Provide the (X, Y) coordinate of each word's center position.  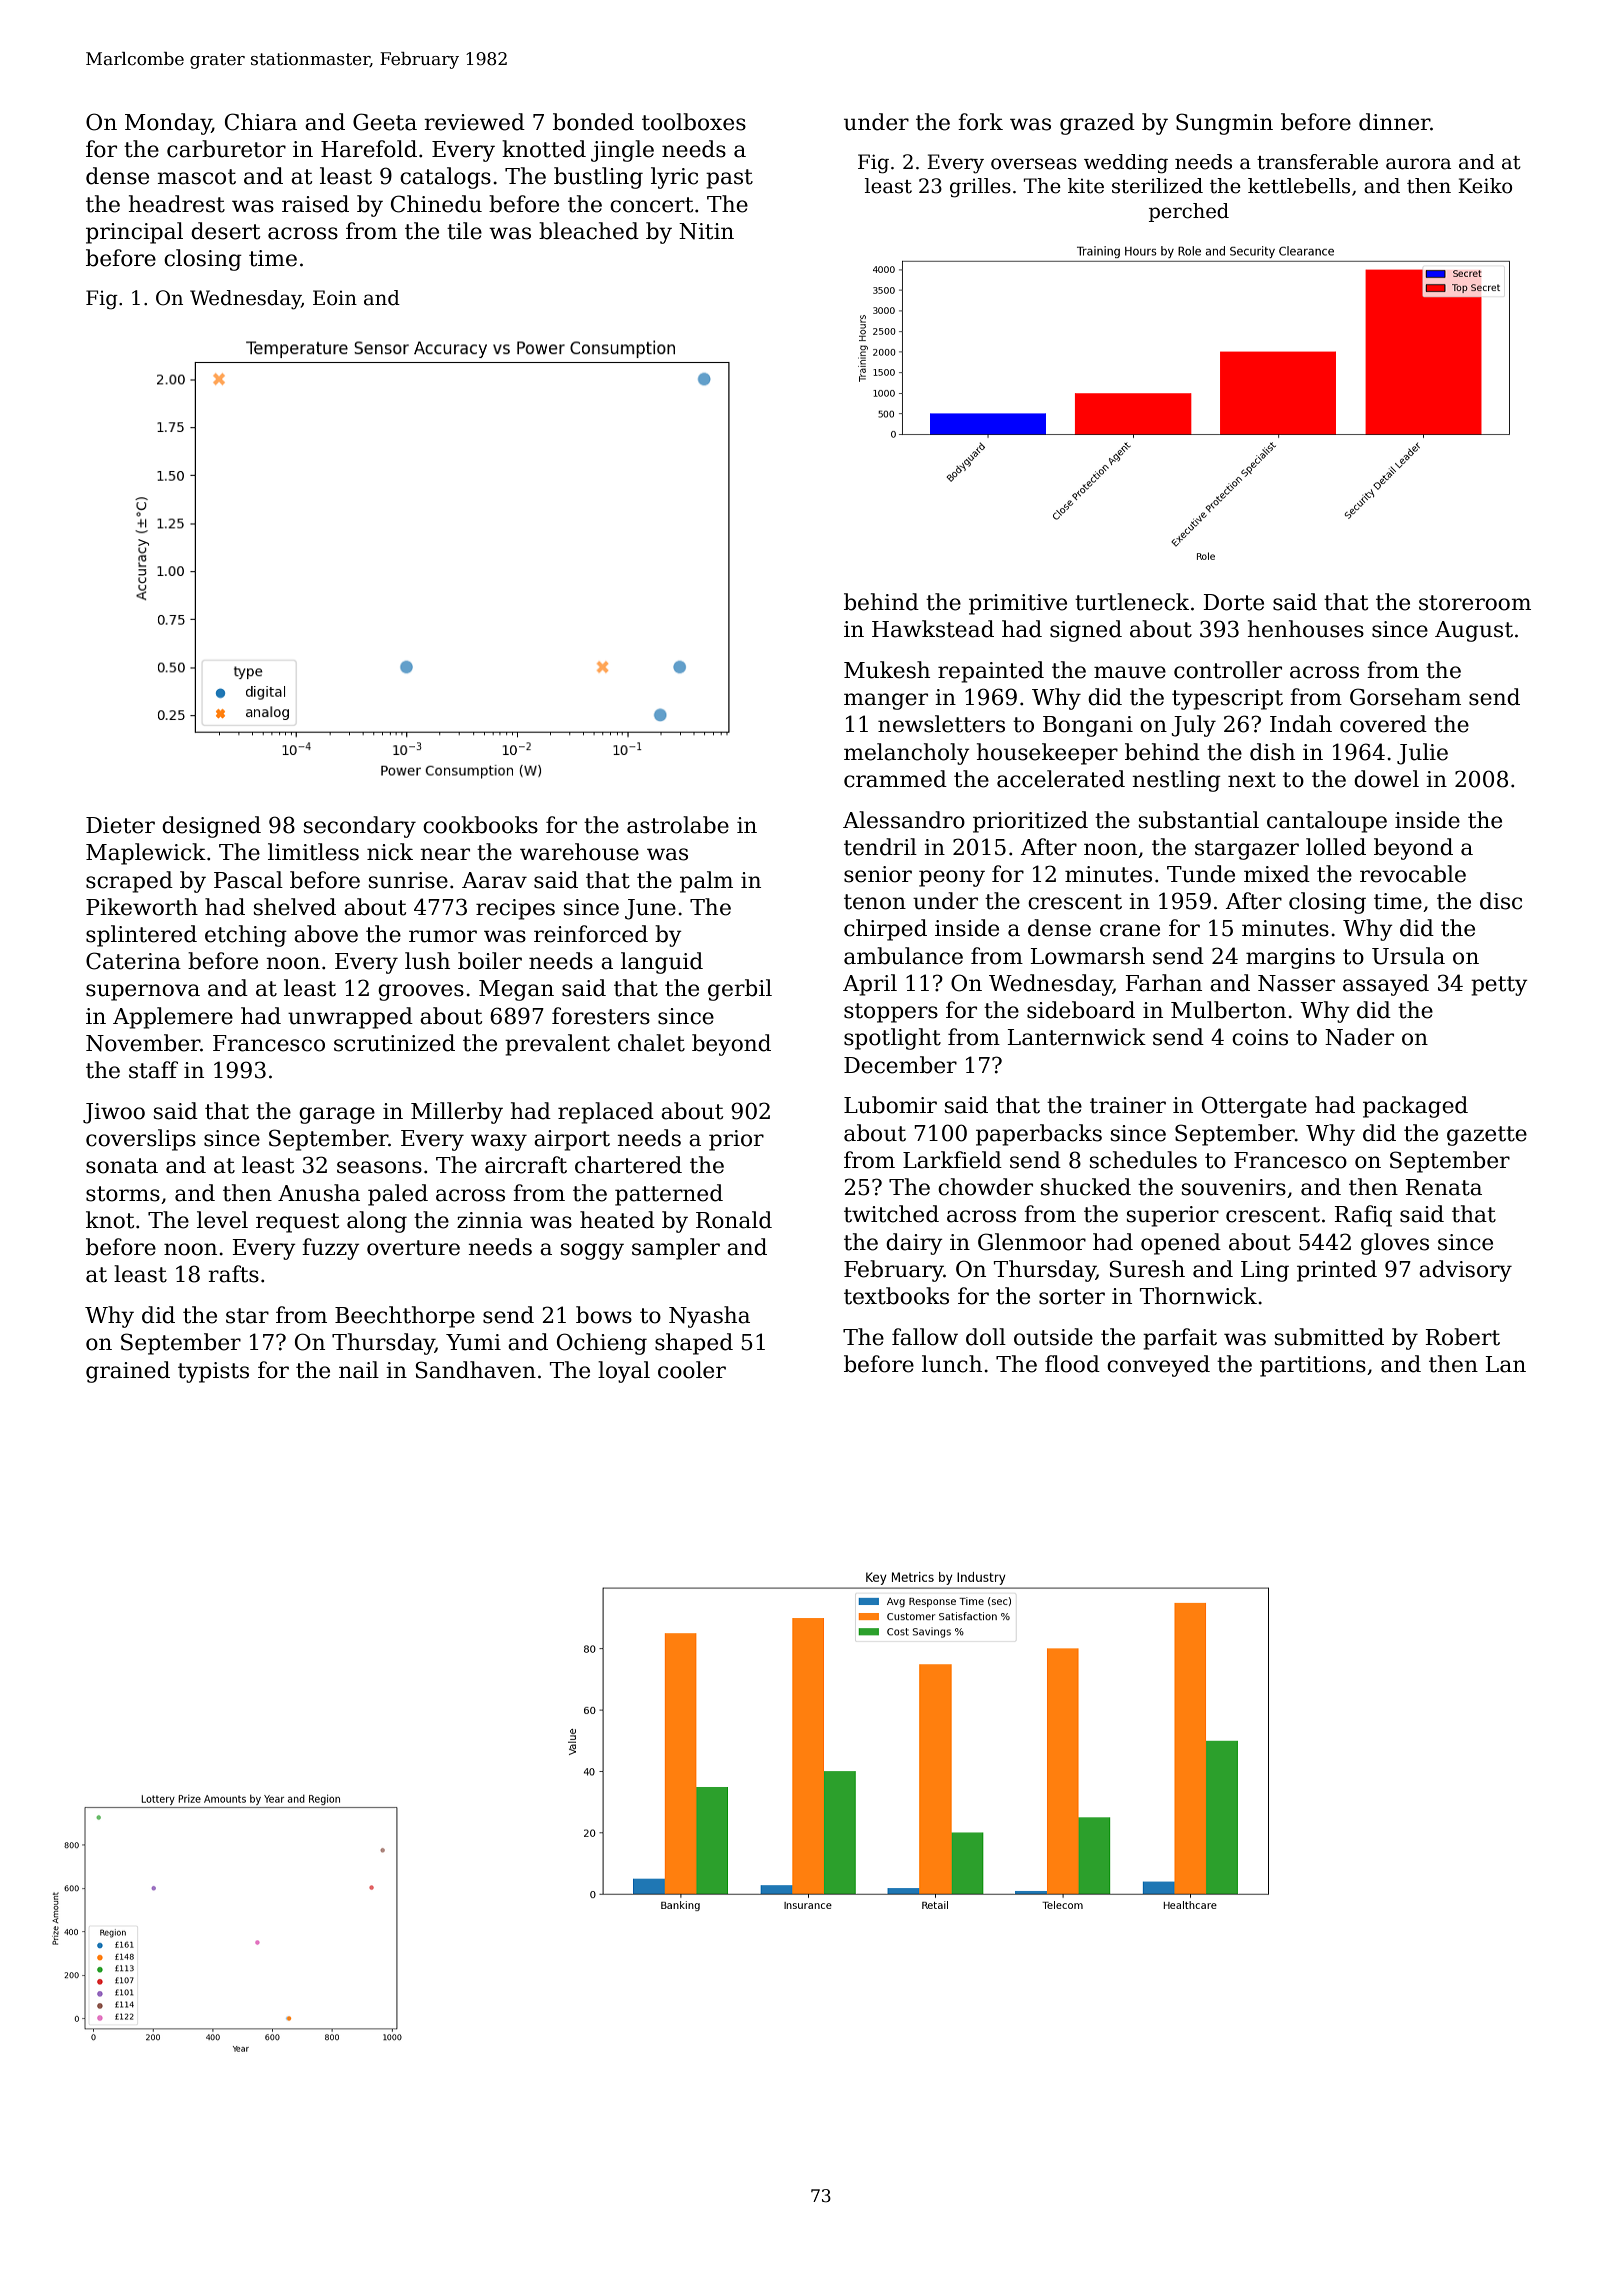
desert (225, 231)
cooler (692, 1370)
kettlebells (1299, 186)
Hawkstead (933, 629)
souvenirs (1234, 1187)
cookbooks (480, 825)
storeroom (1475, 603)
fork (980, 122)
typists (213, 1372)
